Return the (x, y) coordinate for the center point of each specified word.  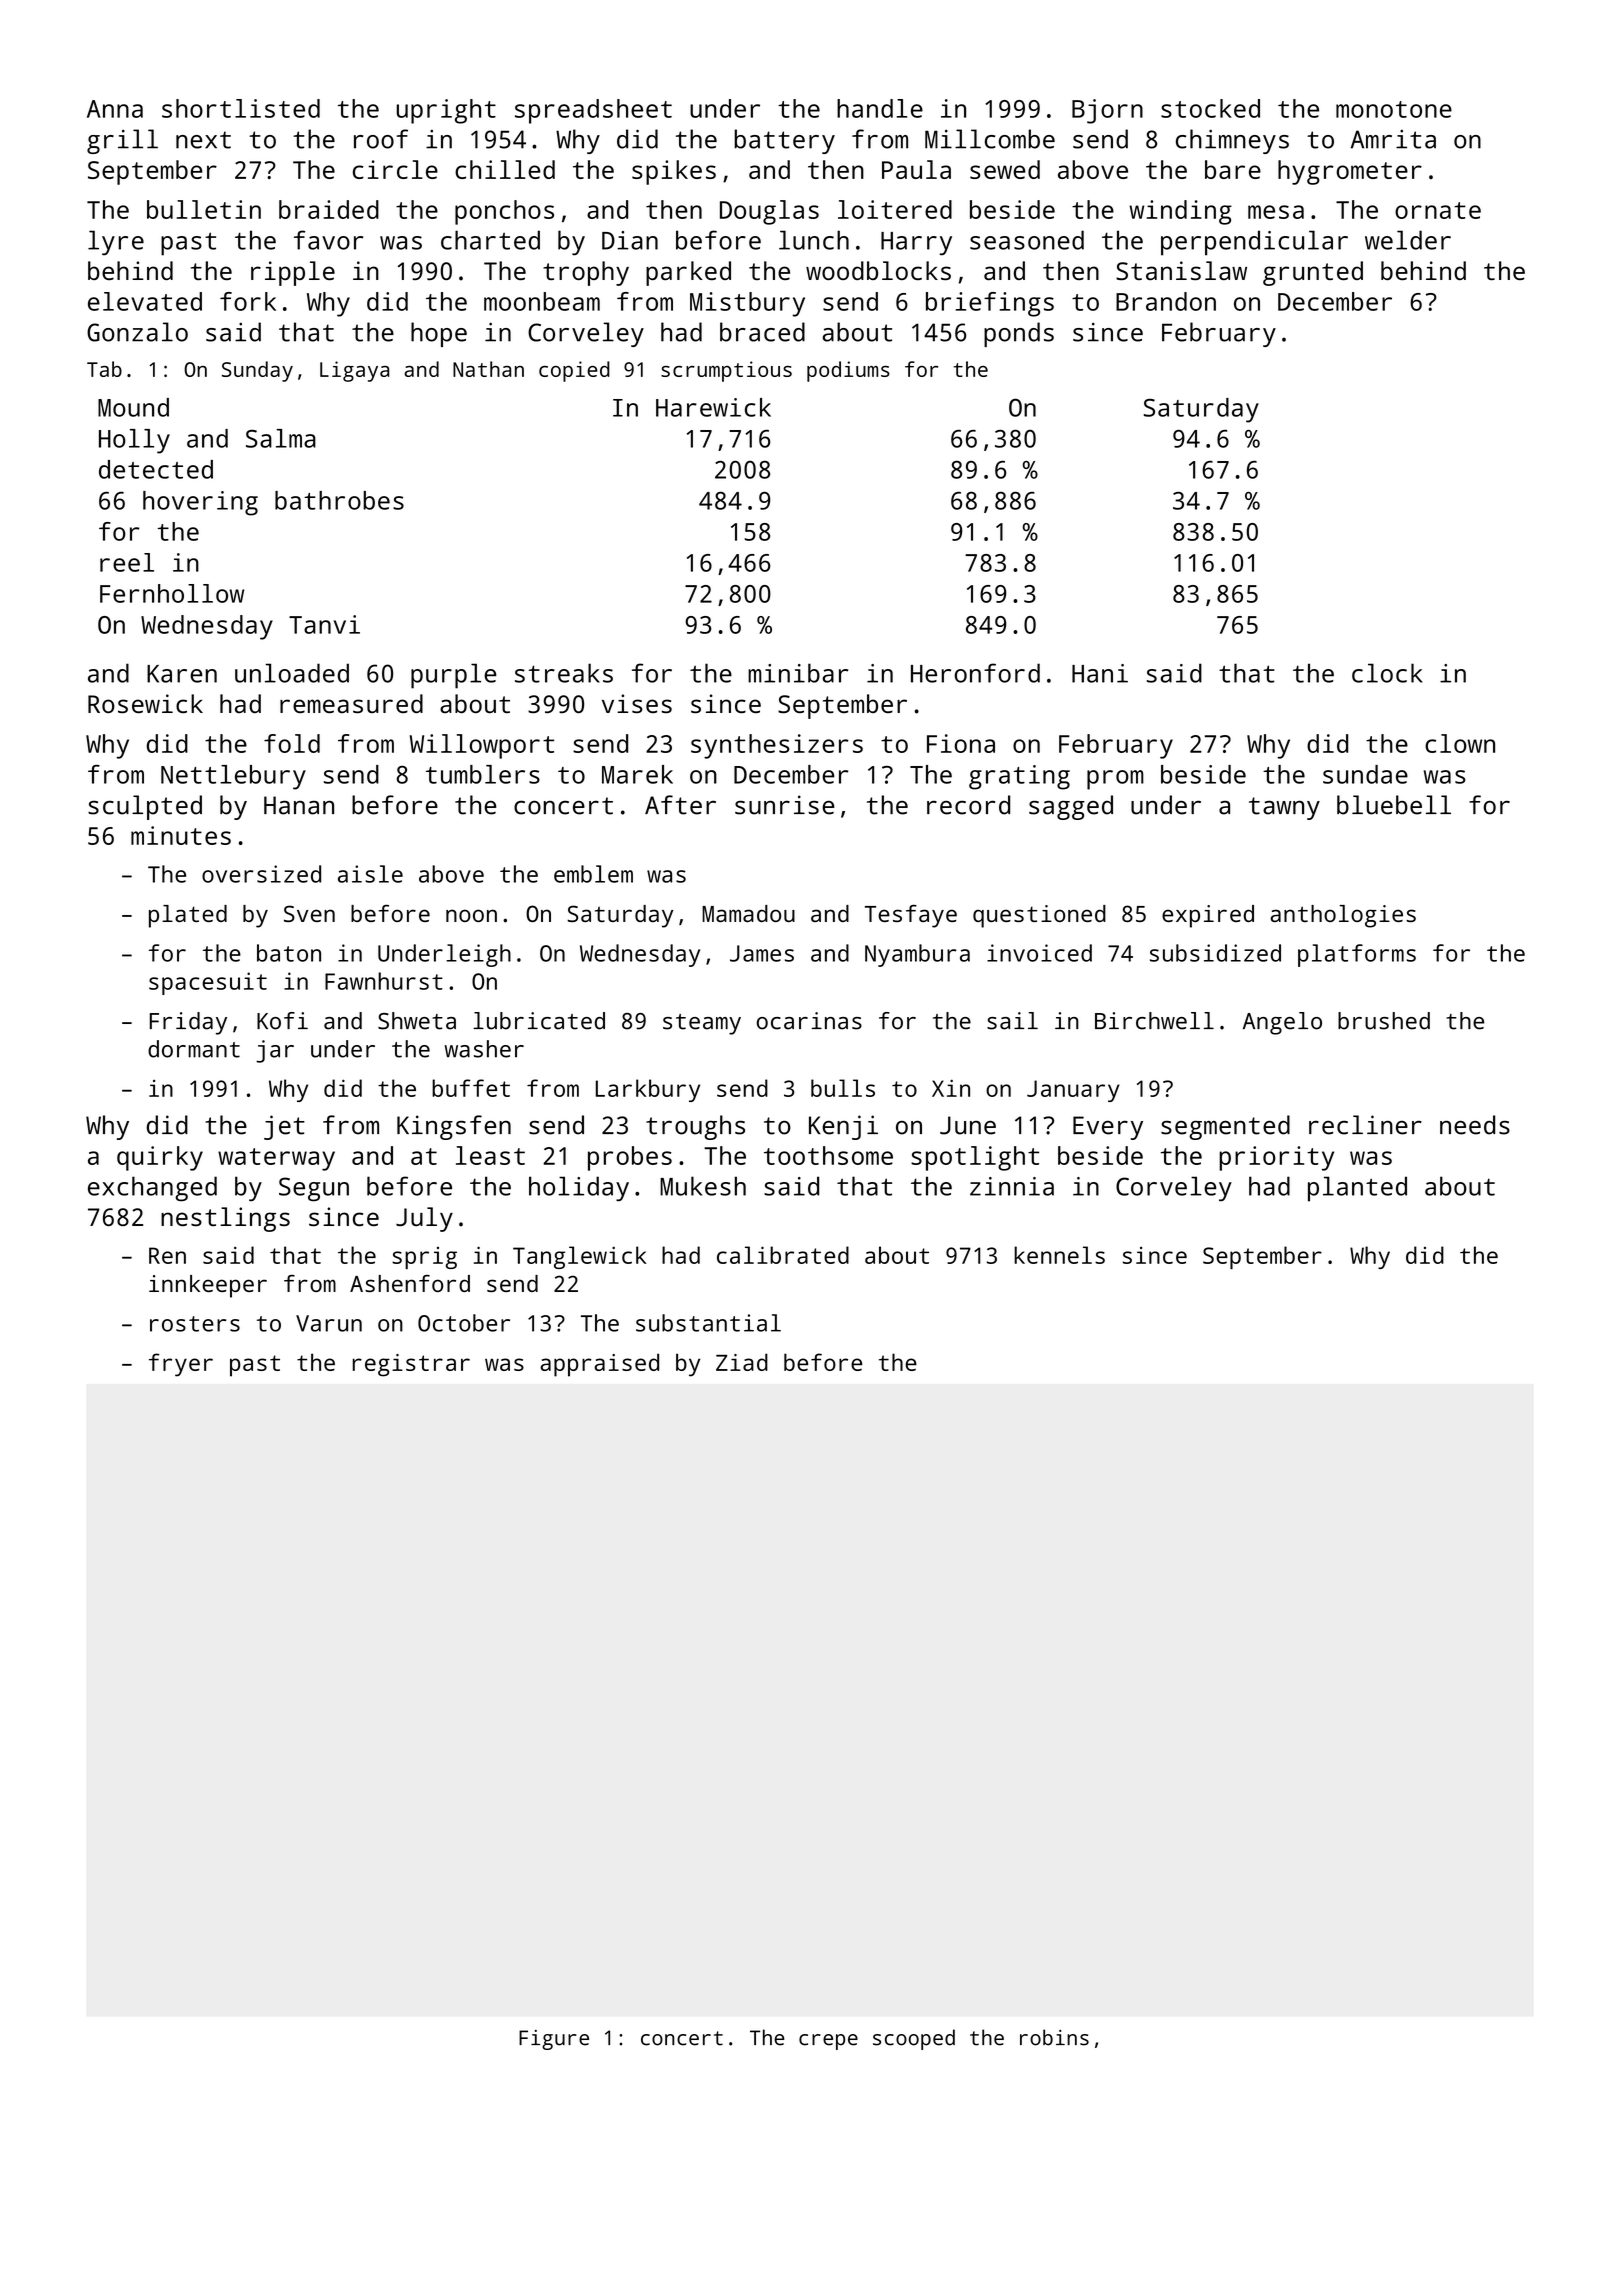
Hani (1100, 673)
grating (1019, 777)
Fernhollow (172, 593)
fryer (181, 1365)
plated (188, 916)
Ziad (742, 1362)
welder (1408, 240)
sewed (1005, 169)
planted (1357, 1189)
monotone (1394, 109)
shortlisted (241, 108)
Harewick (713, 407)
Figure (554, 2040)
